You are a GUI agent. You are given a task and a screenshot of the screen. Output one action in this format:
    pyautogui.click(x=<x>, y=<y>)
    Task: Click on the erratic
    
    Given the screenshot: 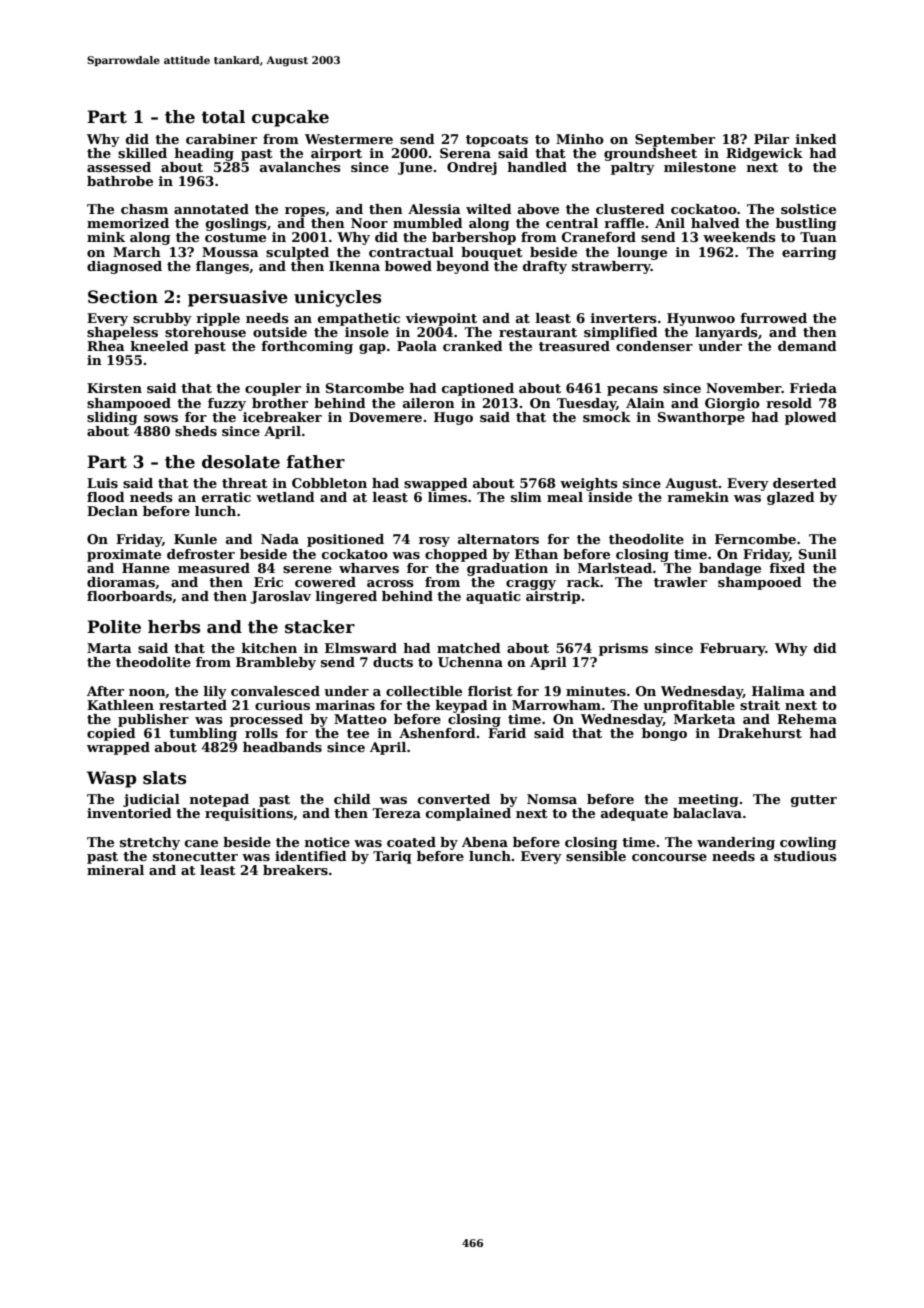 What is the action you would take?
    pyautogui.click(x=226, y=497)
